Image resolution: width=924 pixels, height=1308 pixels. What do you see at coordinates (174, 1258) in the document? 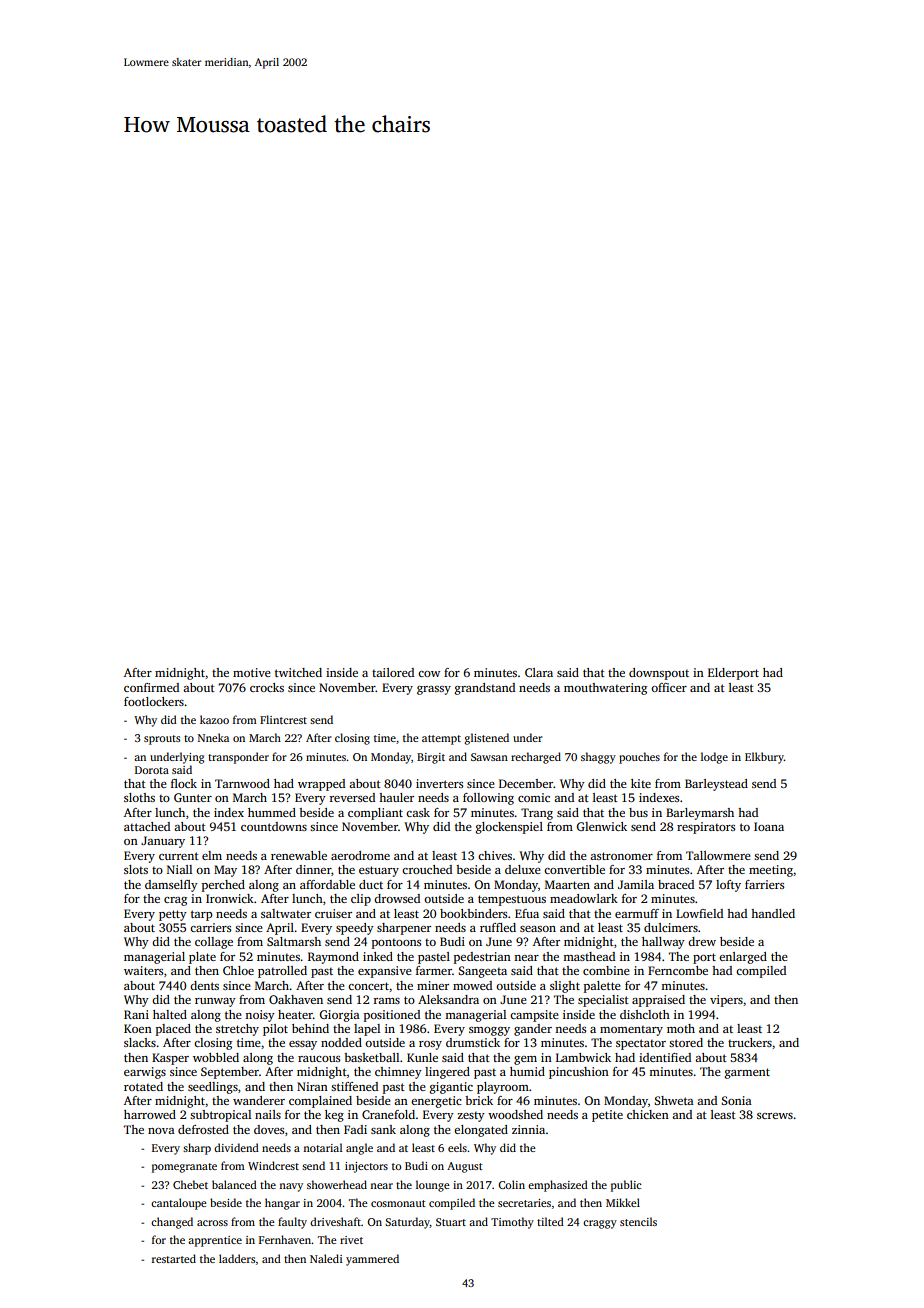
I see `restarted` at bounding box center [174, 1258].
